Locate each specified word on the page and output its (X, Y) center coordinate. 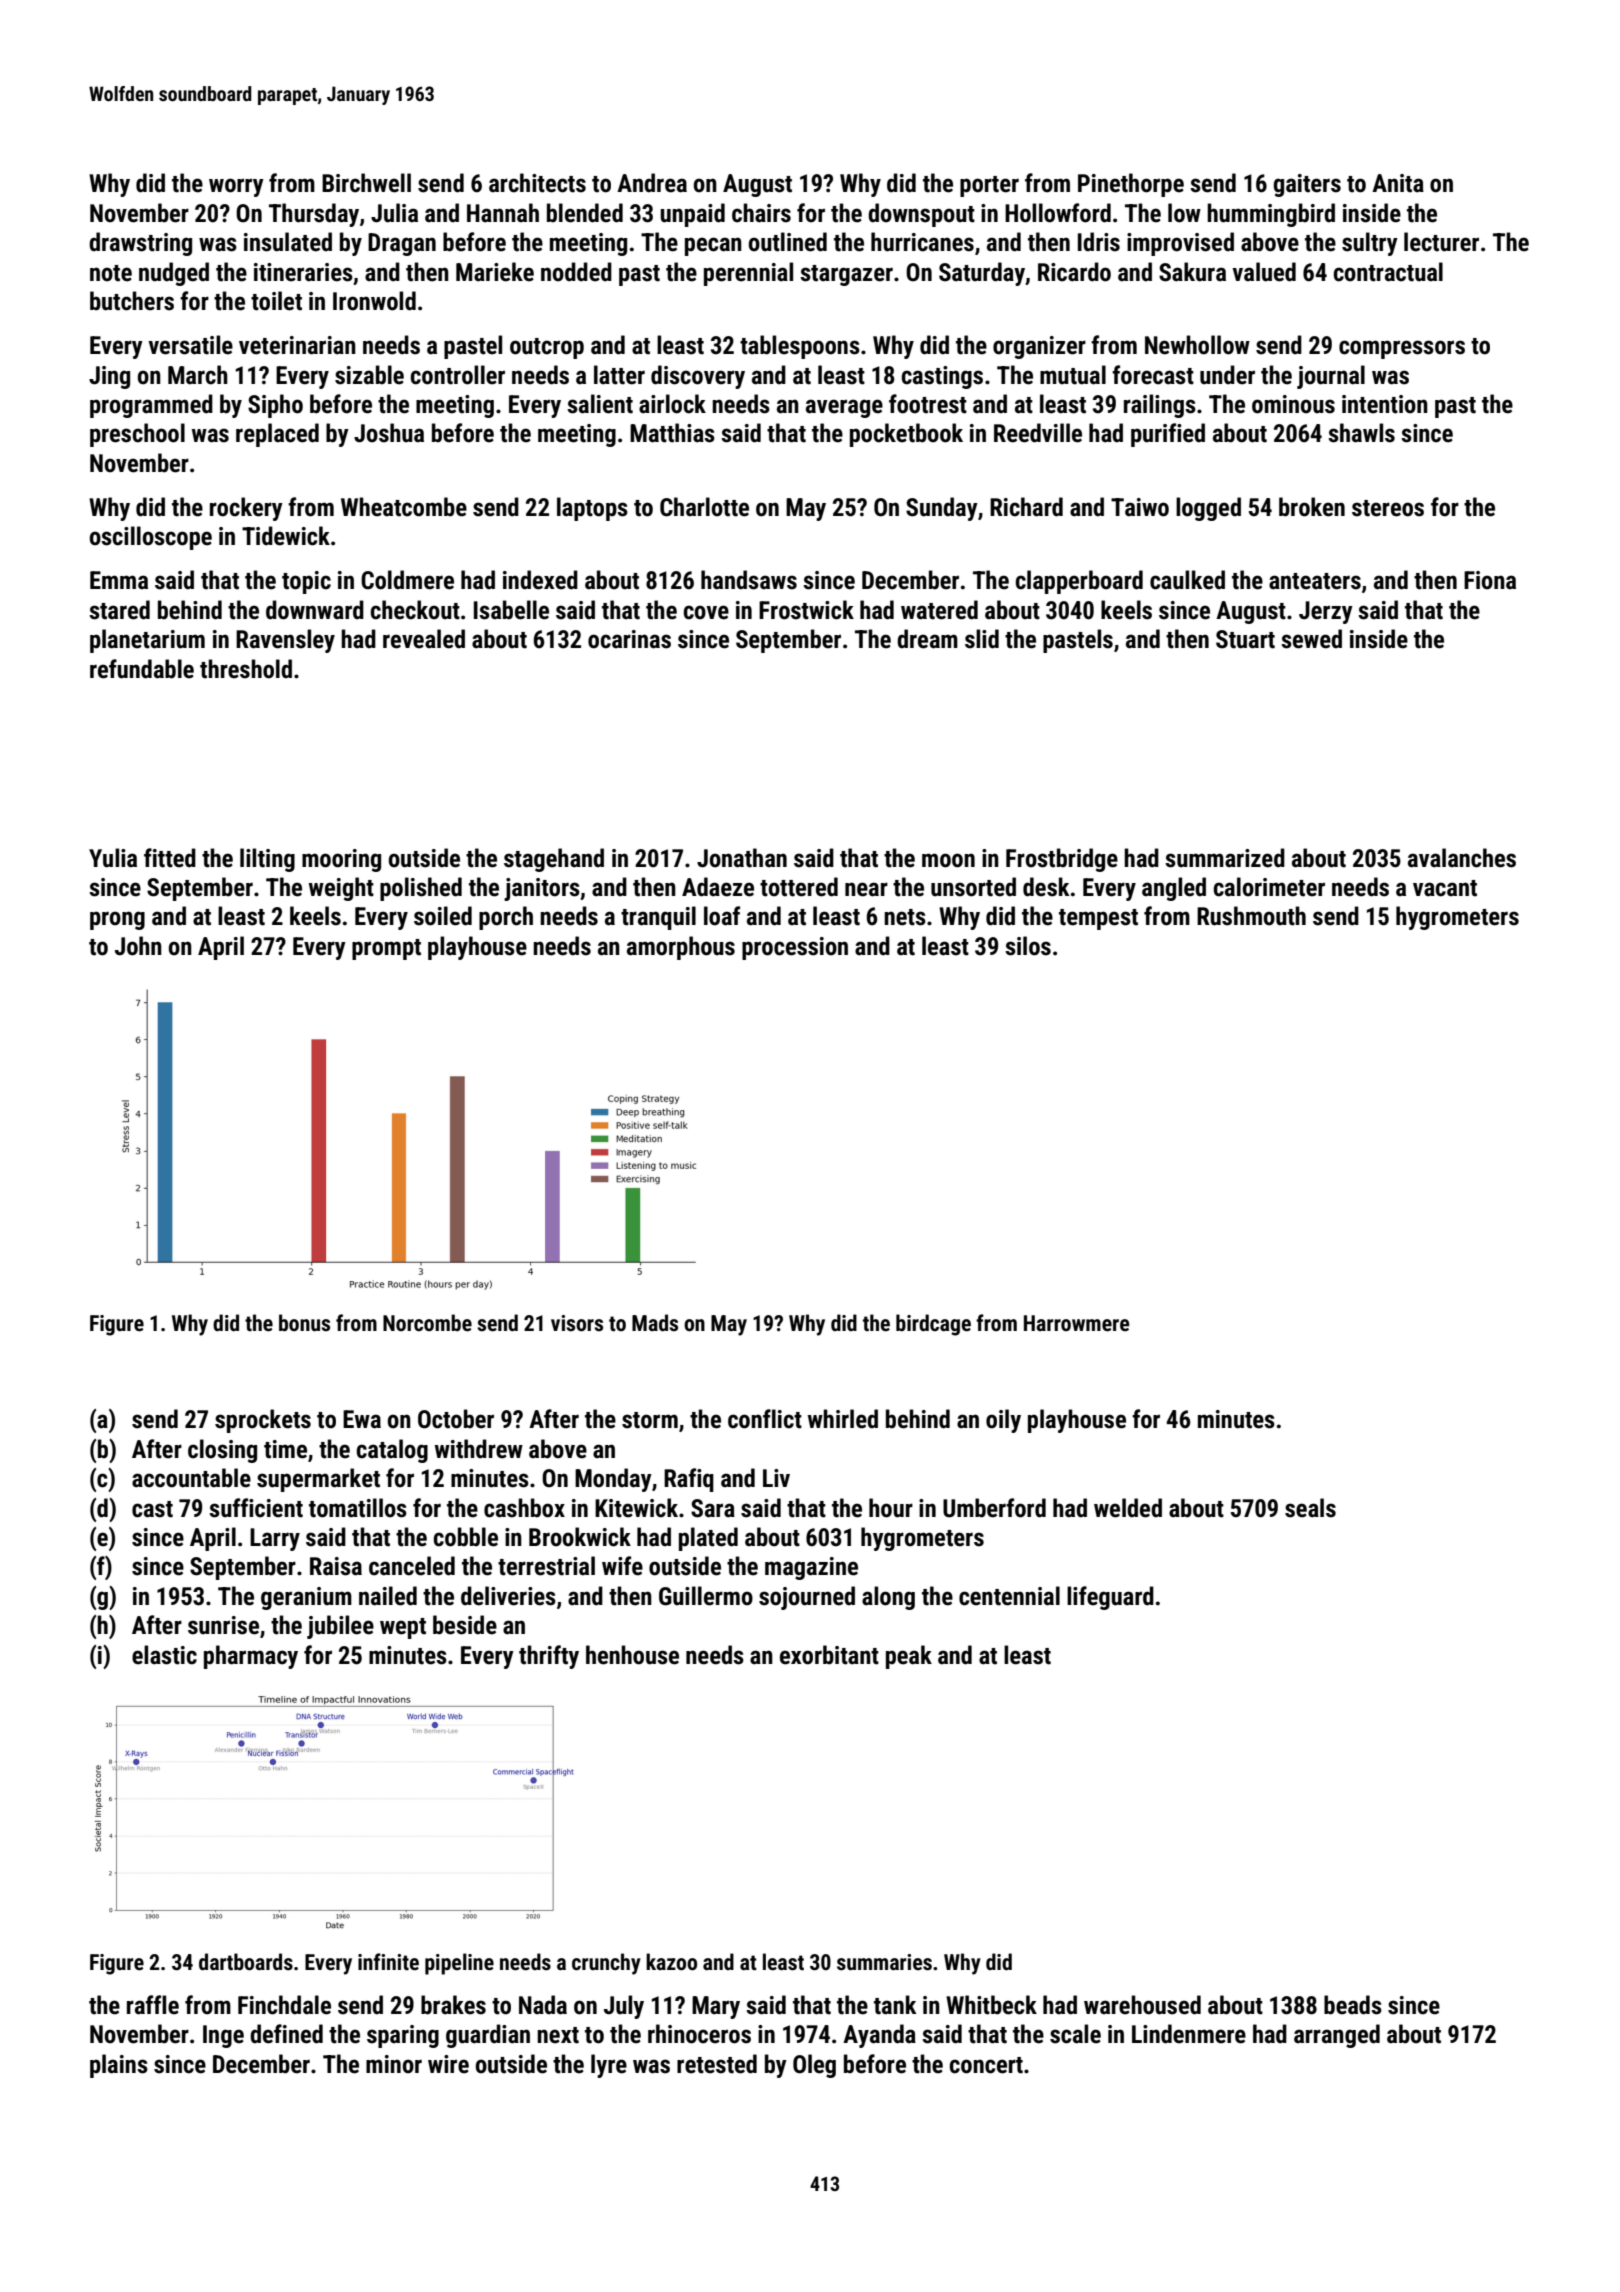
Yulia (113, 858)
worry (236, 187)
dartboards (246, 1962)
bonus (304, 1322)
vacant (1445, 888)
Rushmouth (1251, 916)
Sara (713, 1508)
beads (1353, 2005)
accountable (191, 1478)
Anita (1398, 183)
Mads (655, 1322)
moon (948, 860)
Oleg (814, 2066)
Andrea (652, 183)
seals (1310, 1508)
